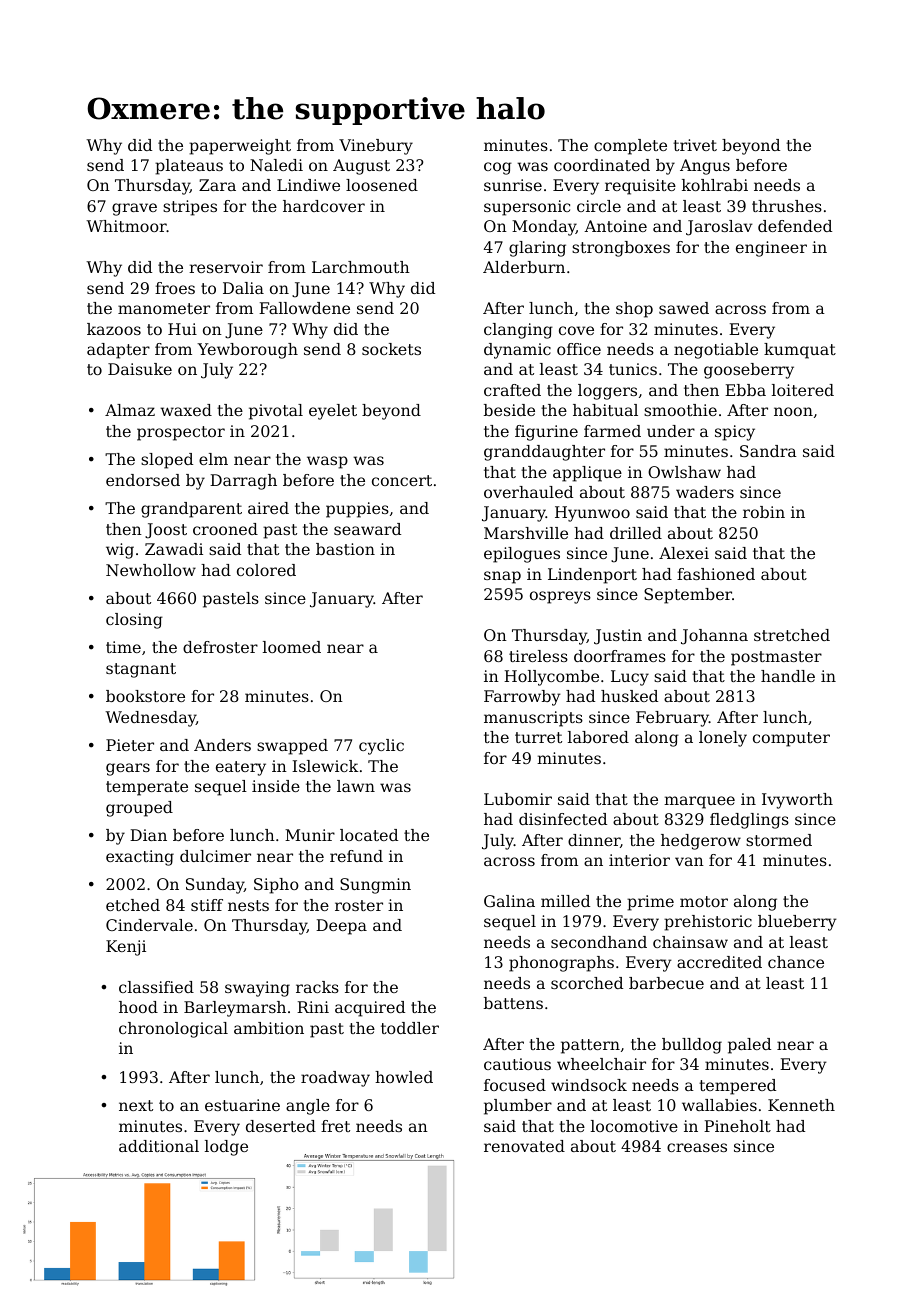  What do you see at coordinates (518, 331) in the page?
I see `clanging` at bounding box center [518, 331].
